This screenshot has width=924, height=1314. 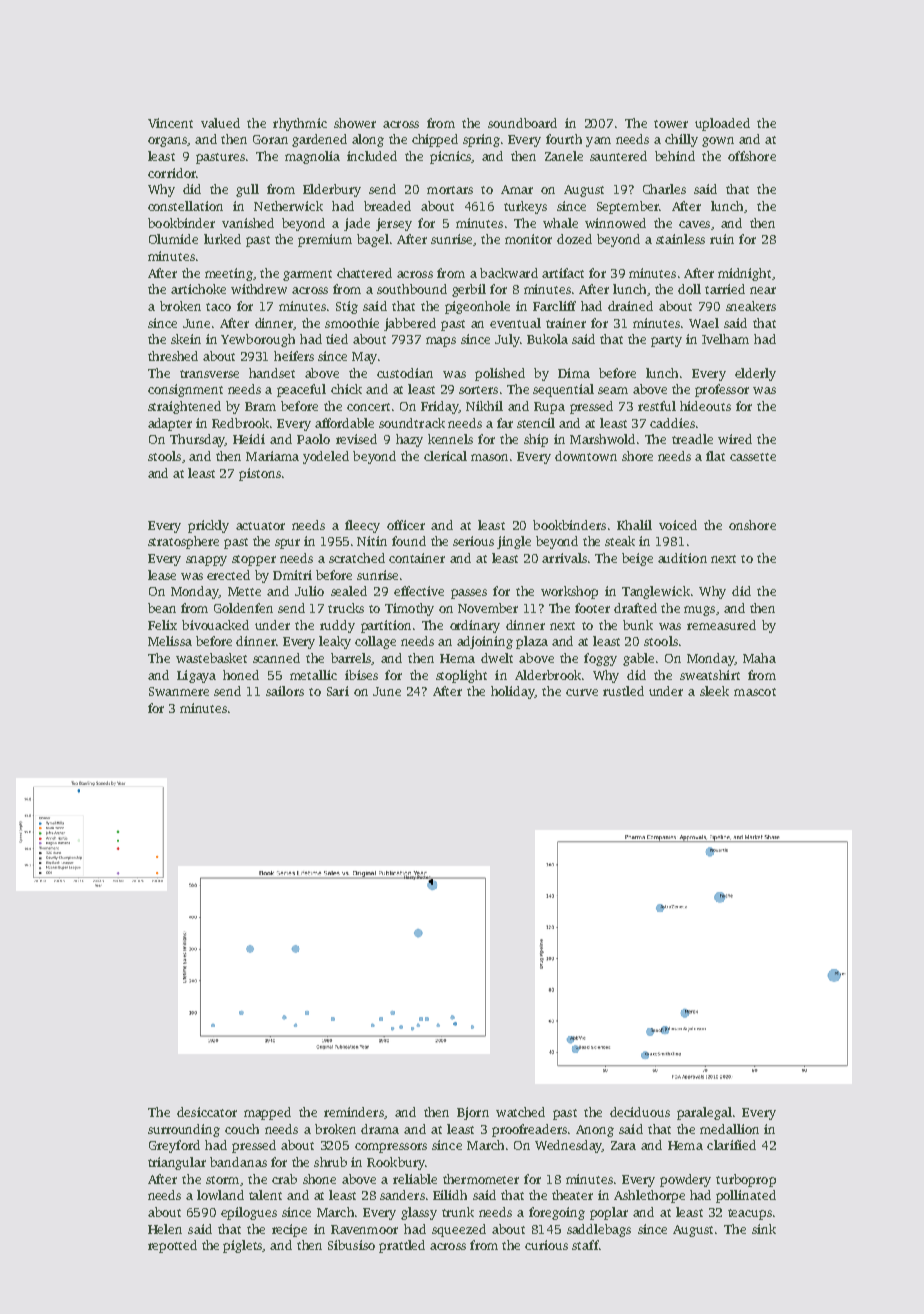 I want to click on holiday, so click(x=513, y=692).
